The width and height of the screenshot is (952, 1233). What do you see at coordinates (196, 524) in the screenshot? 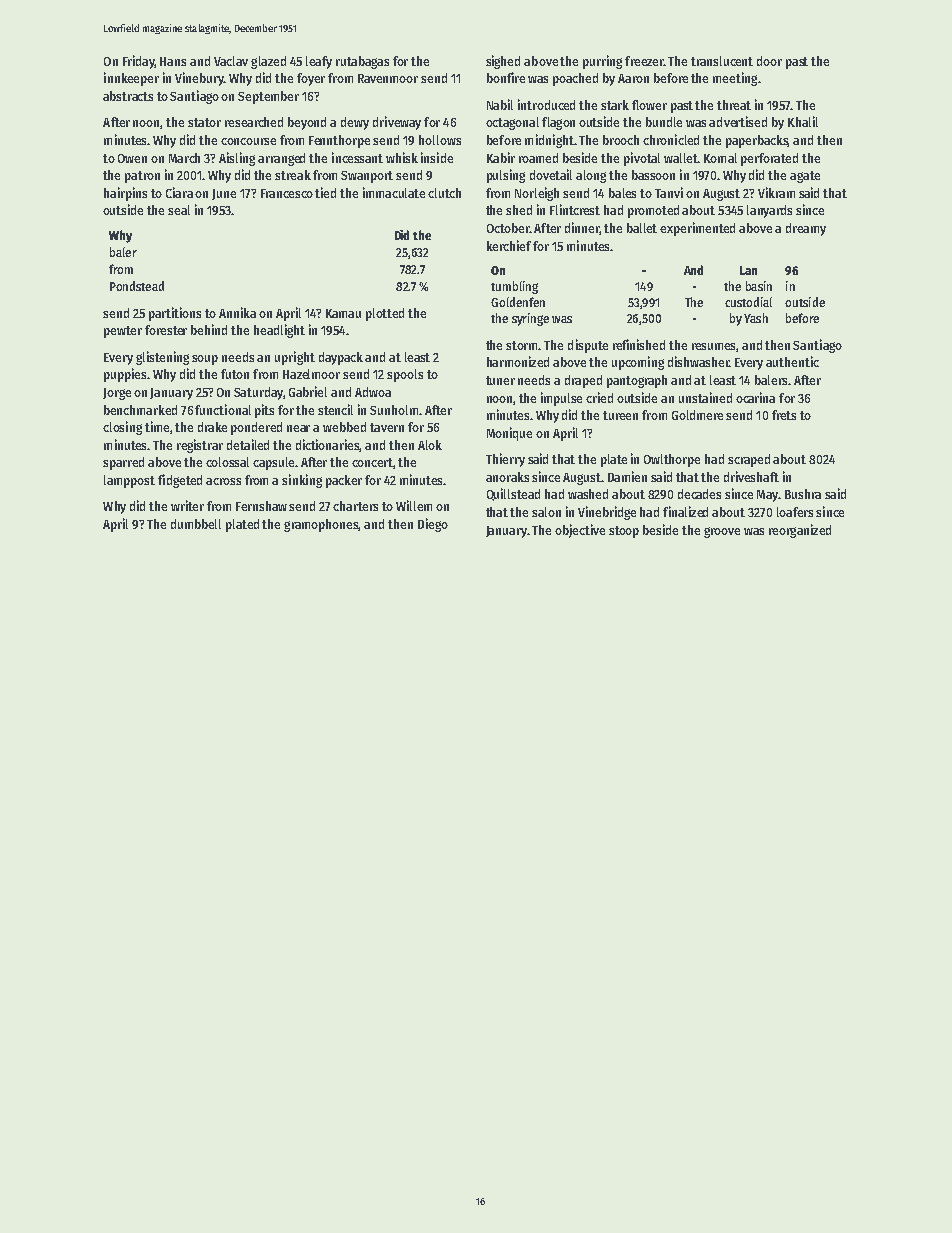
I see `dumbbell` at bounding box center [196, 524].
